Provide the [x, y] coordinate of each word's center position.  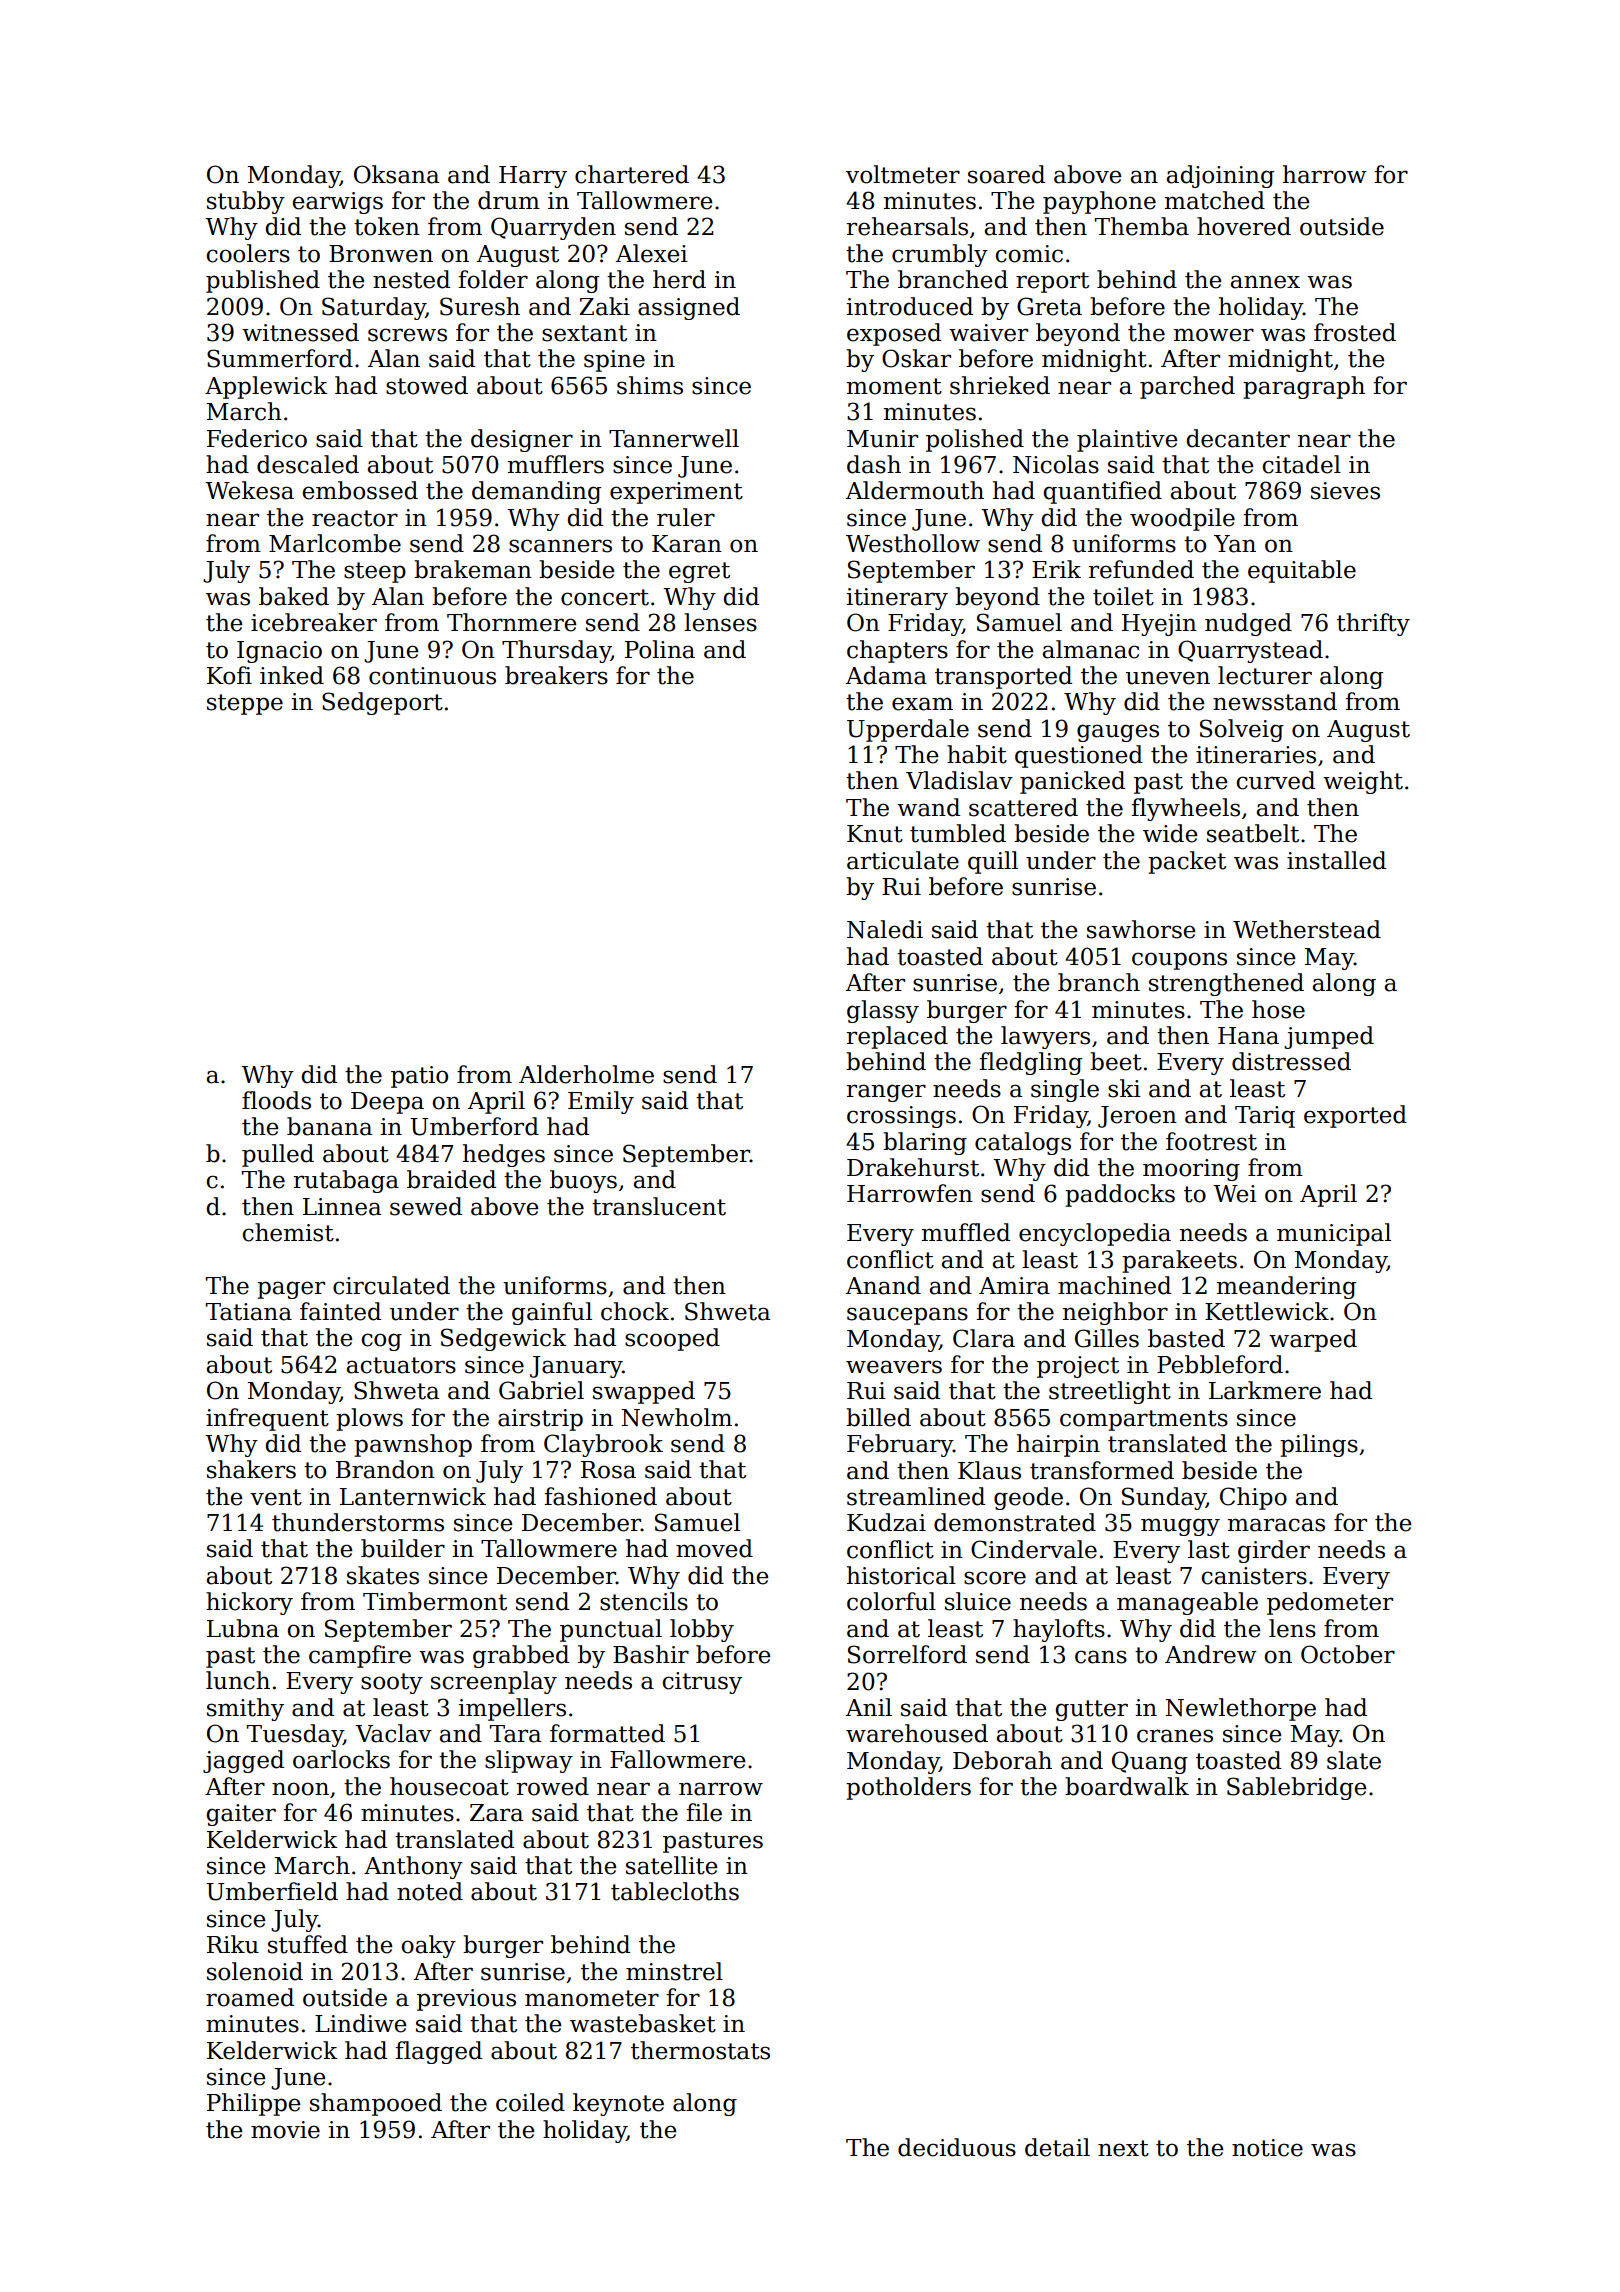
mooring [1191, 1170]
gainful [552, 1313]
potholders [908, 1788]
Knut [875, 834]
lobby [702, 1630]
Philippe [253, 2104]
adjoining [1220, 176]
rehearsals [907, 226]
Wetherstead [1307, 929]
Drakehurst [913, 1167]
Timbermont [435, 1601]
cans [1101, 1657]
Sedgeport [382, 703]
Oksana [396, 174]
